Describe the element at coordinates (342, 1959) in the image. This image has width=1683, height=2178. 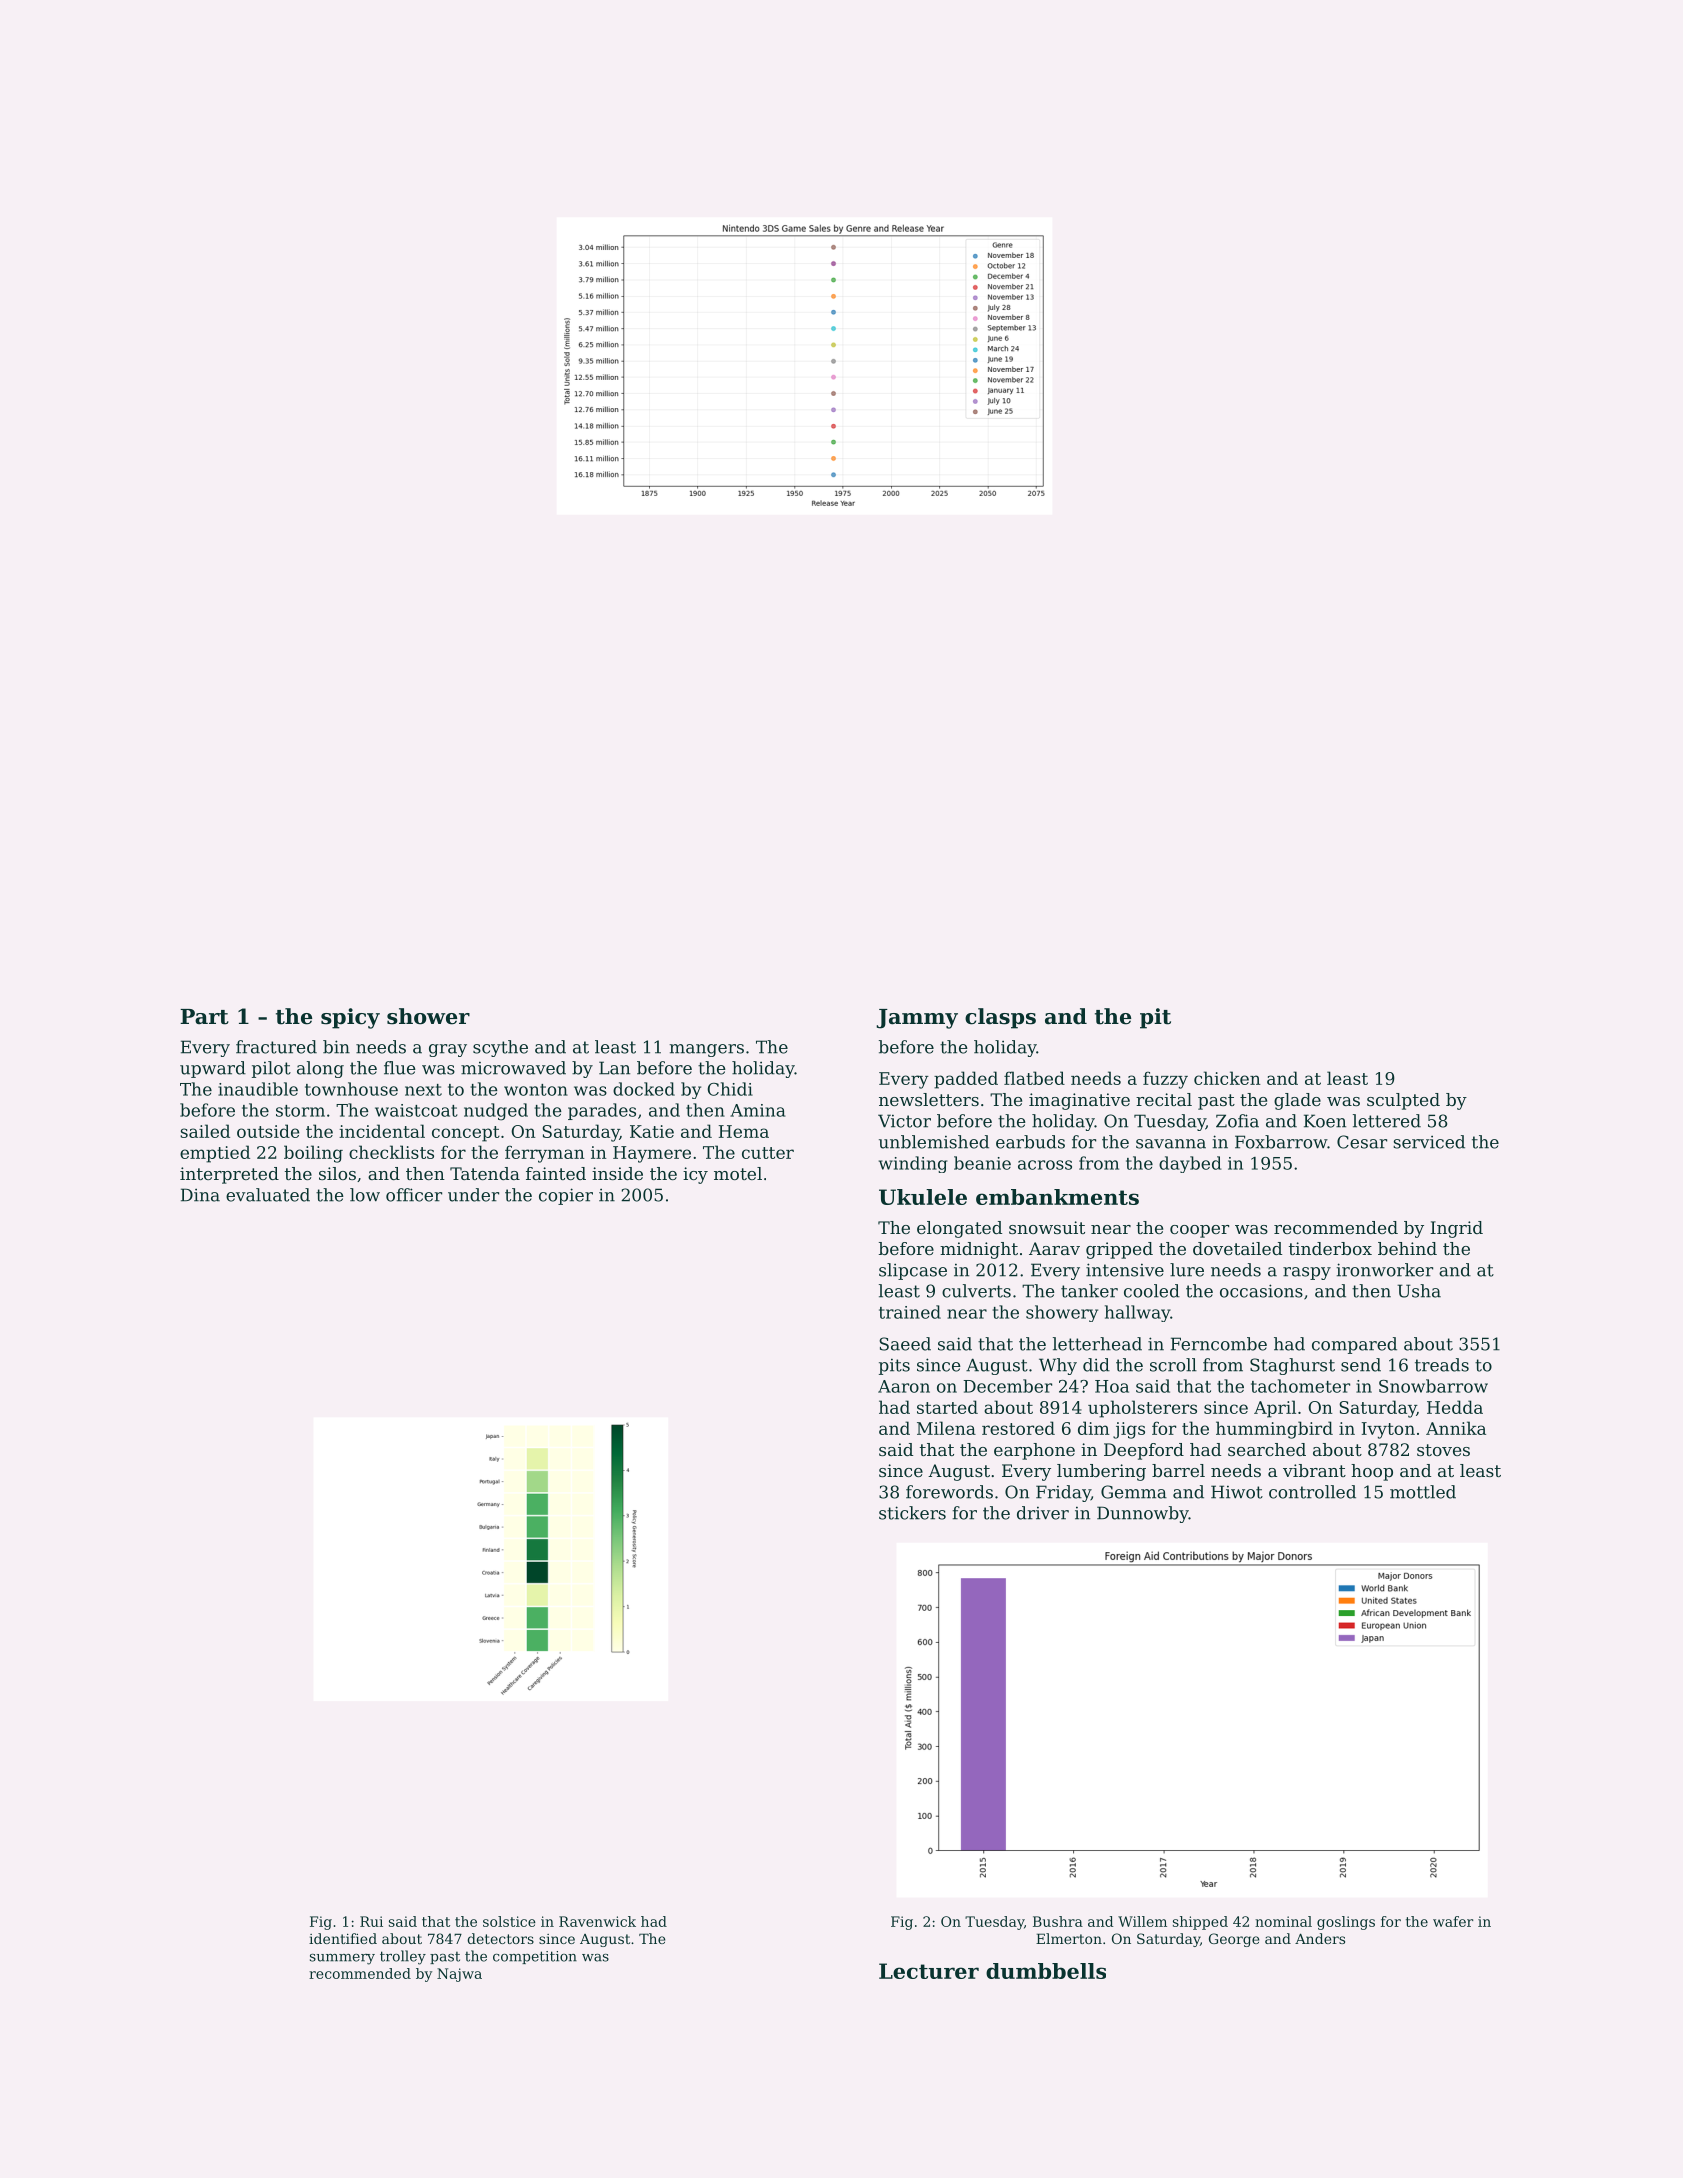
I see `summery` at that location.
